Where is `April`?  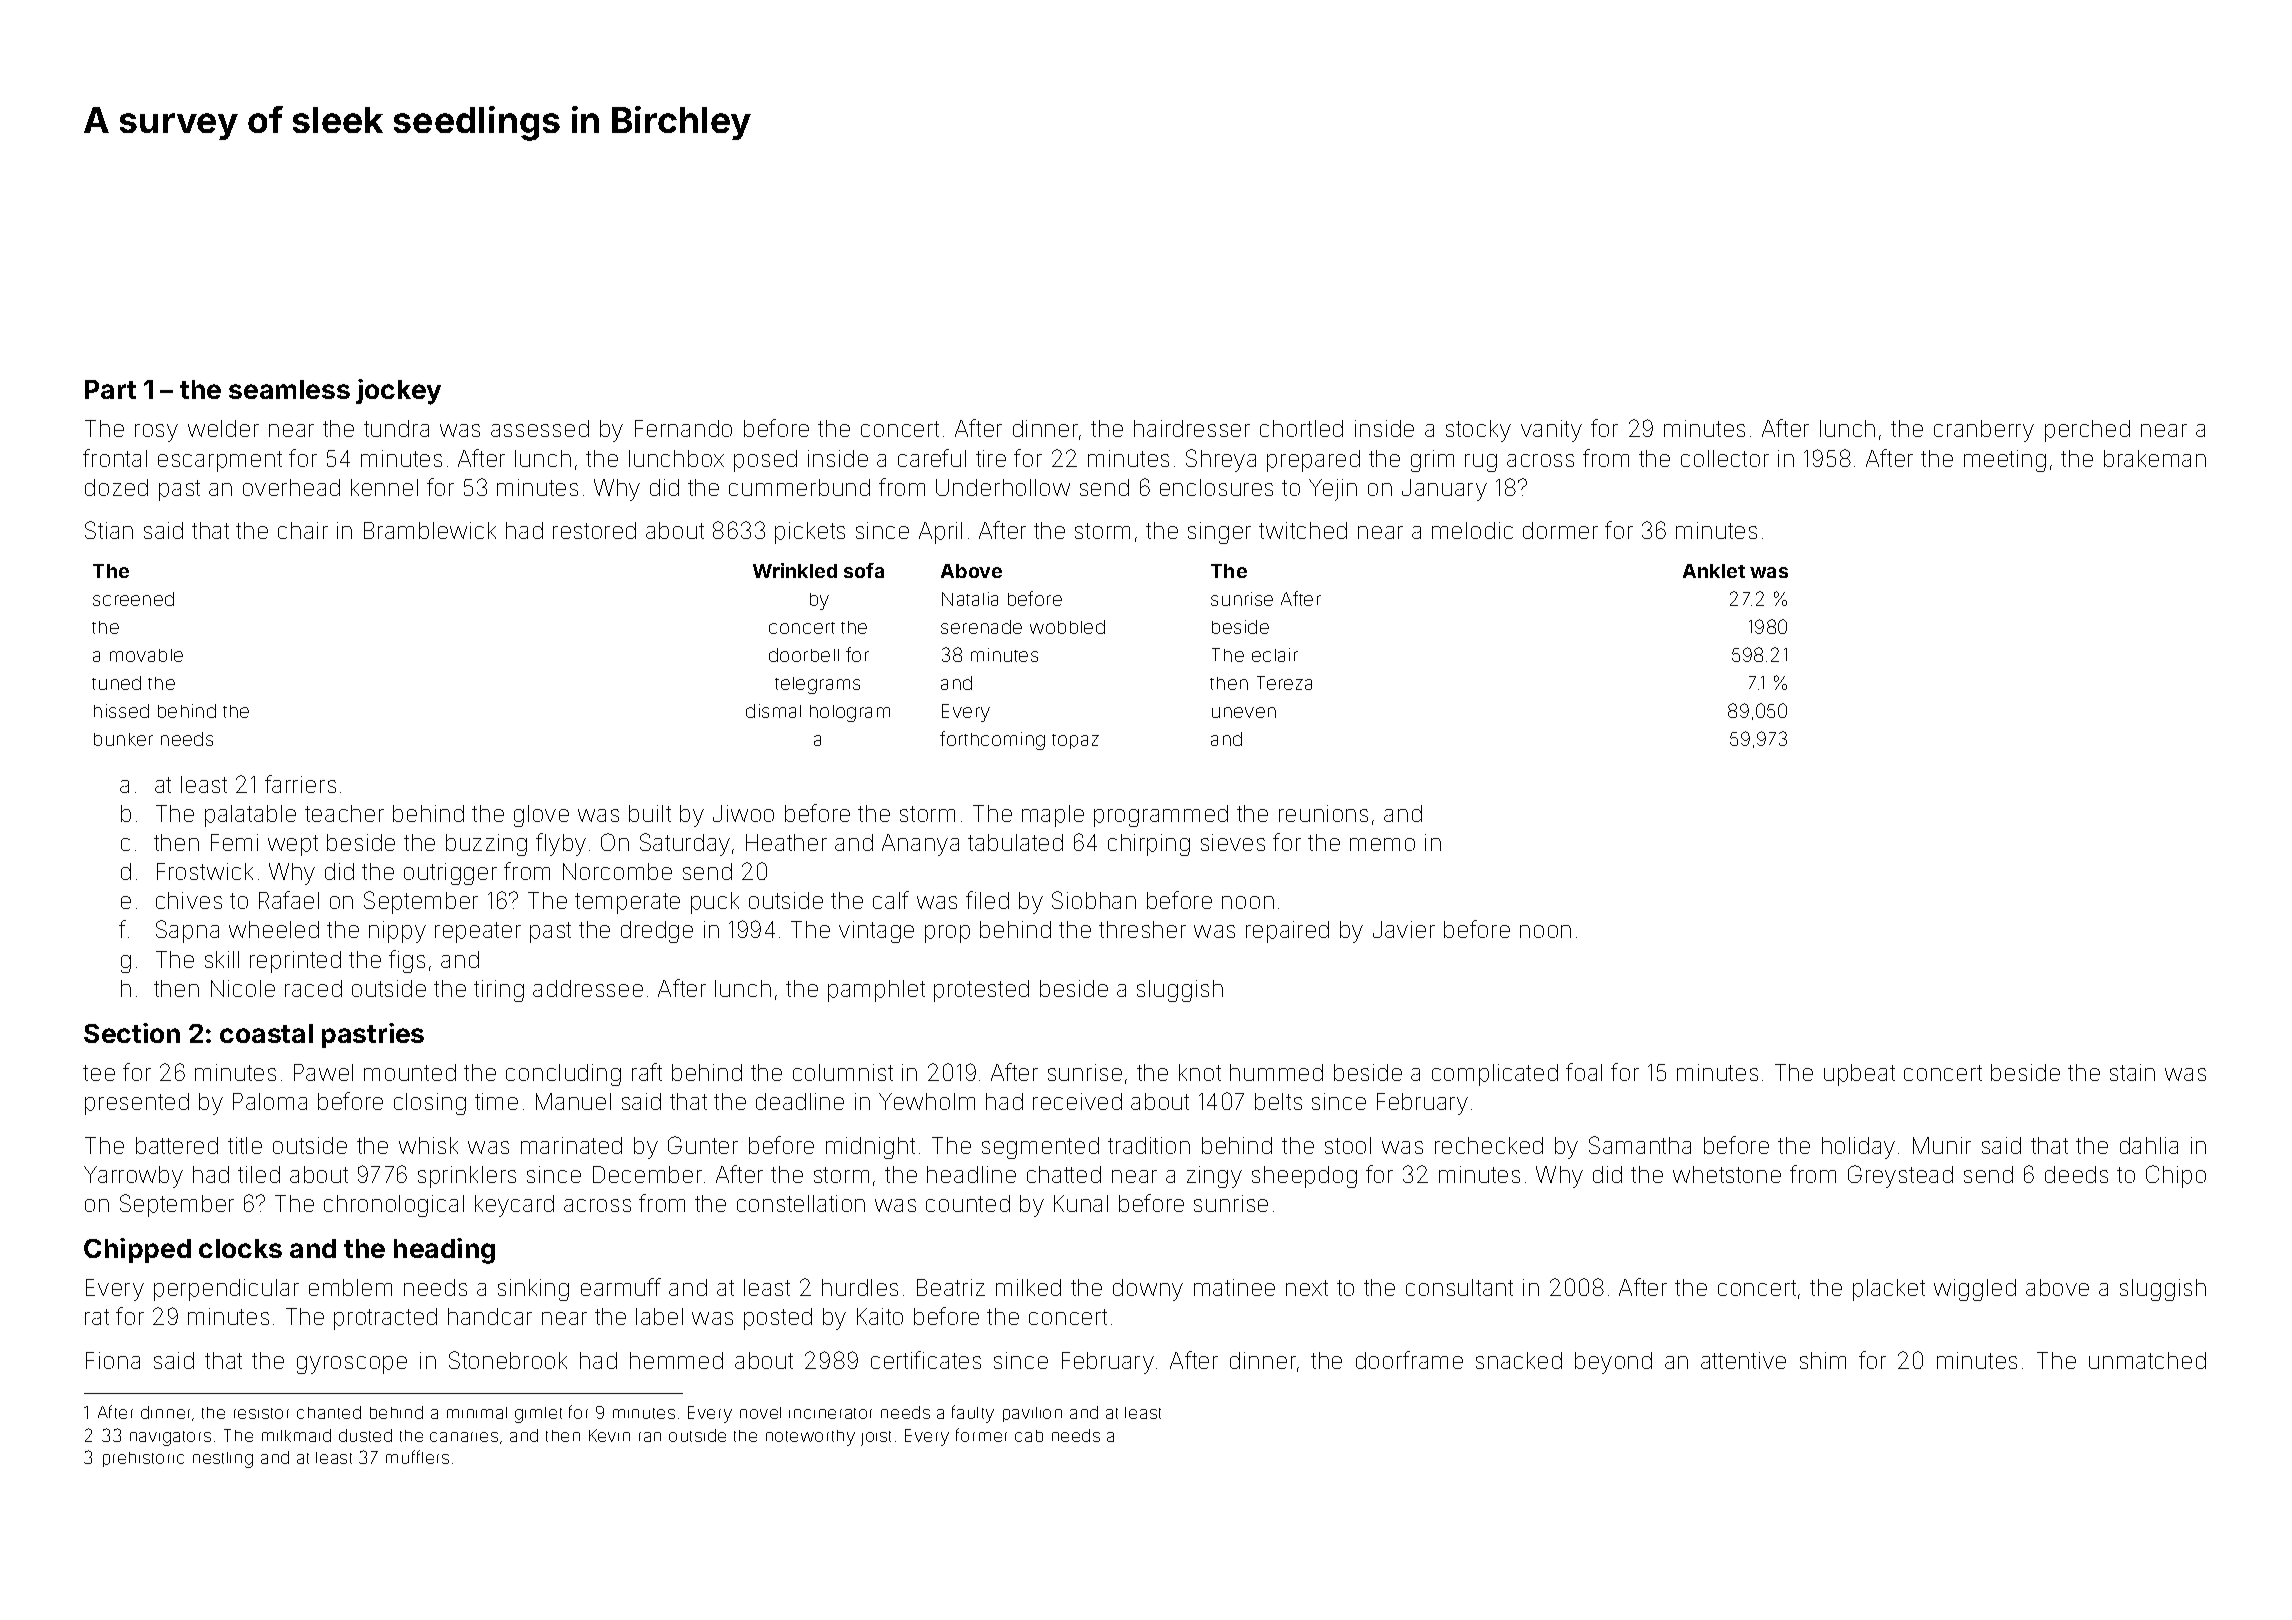
April is located at coordinates (940, 533).
